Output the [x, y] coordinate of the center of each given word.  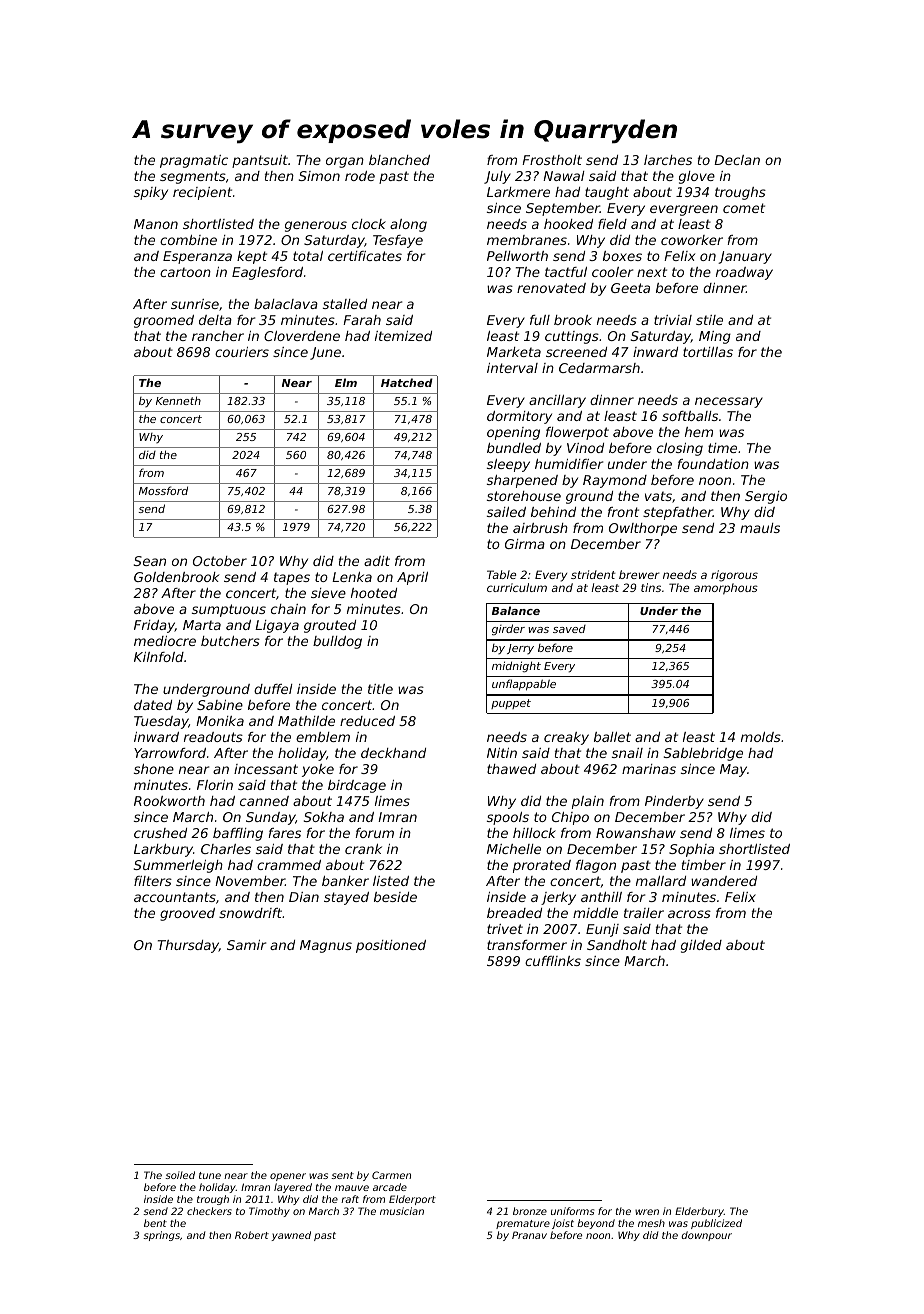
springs [161, 1236]
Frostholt [552, 160]
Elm [346, 382]
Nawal [564, 176]
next [652, 272]
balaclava [286, 304]
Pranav [529, 1235]
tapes [292, 578]
